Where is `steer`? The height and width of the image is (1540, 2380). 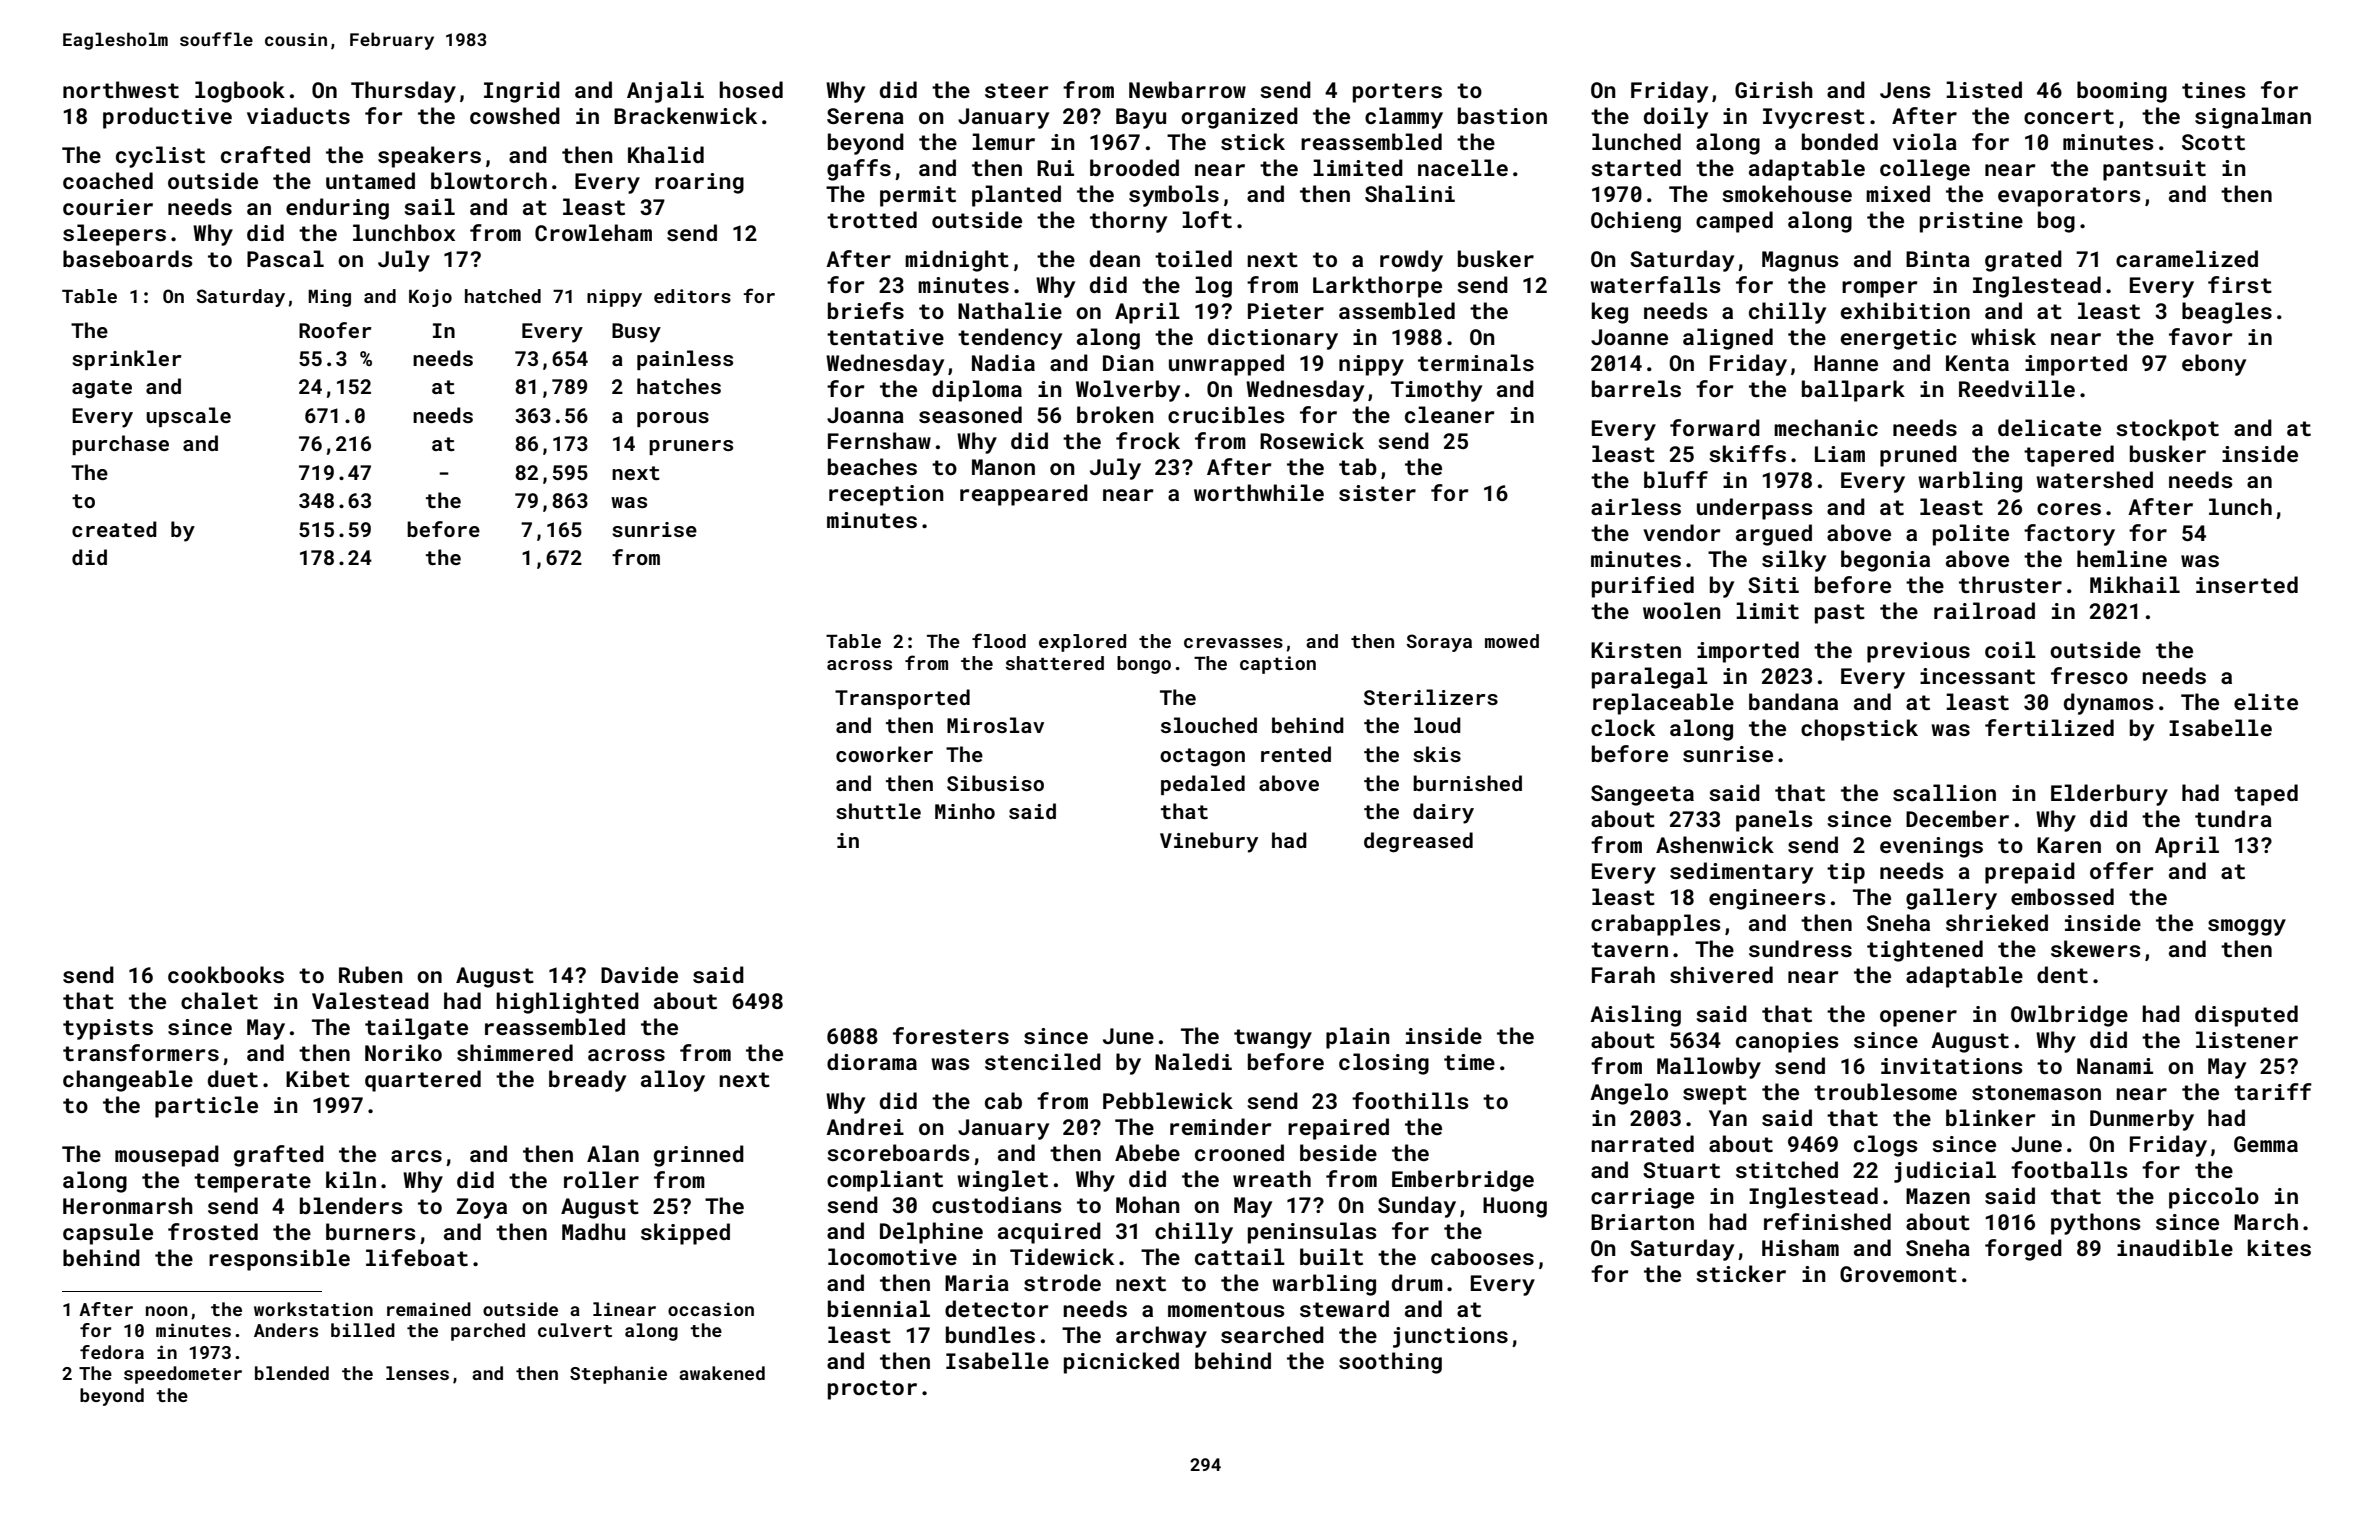 steer is located at coordinates (1017, 90).
